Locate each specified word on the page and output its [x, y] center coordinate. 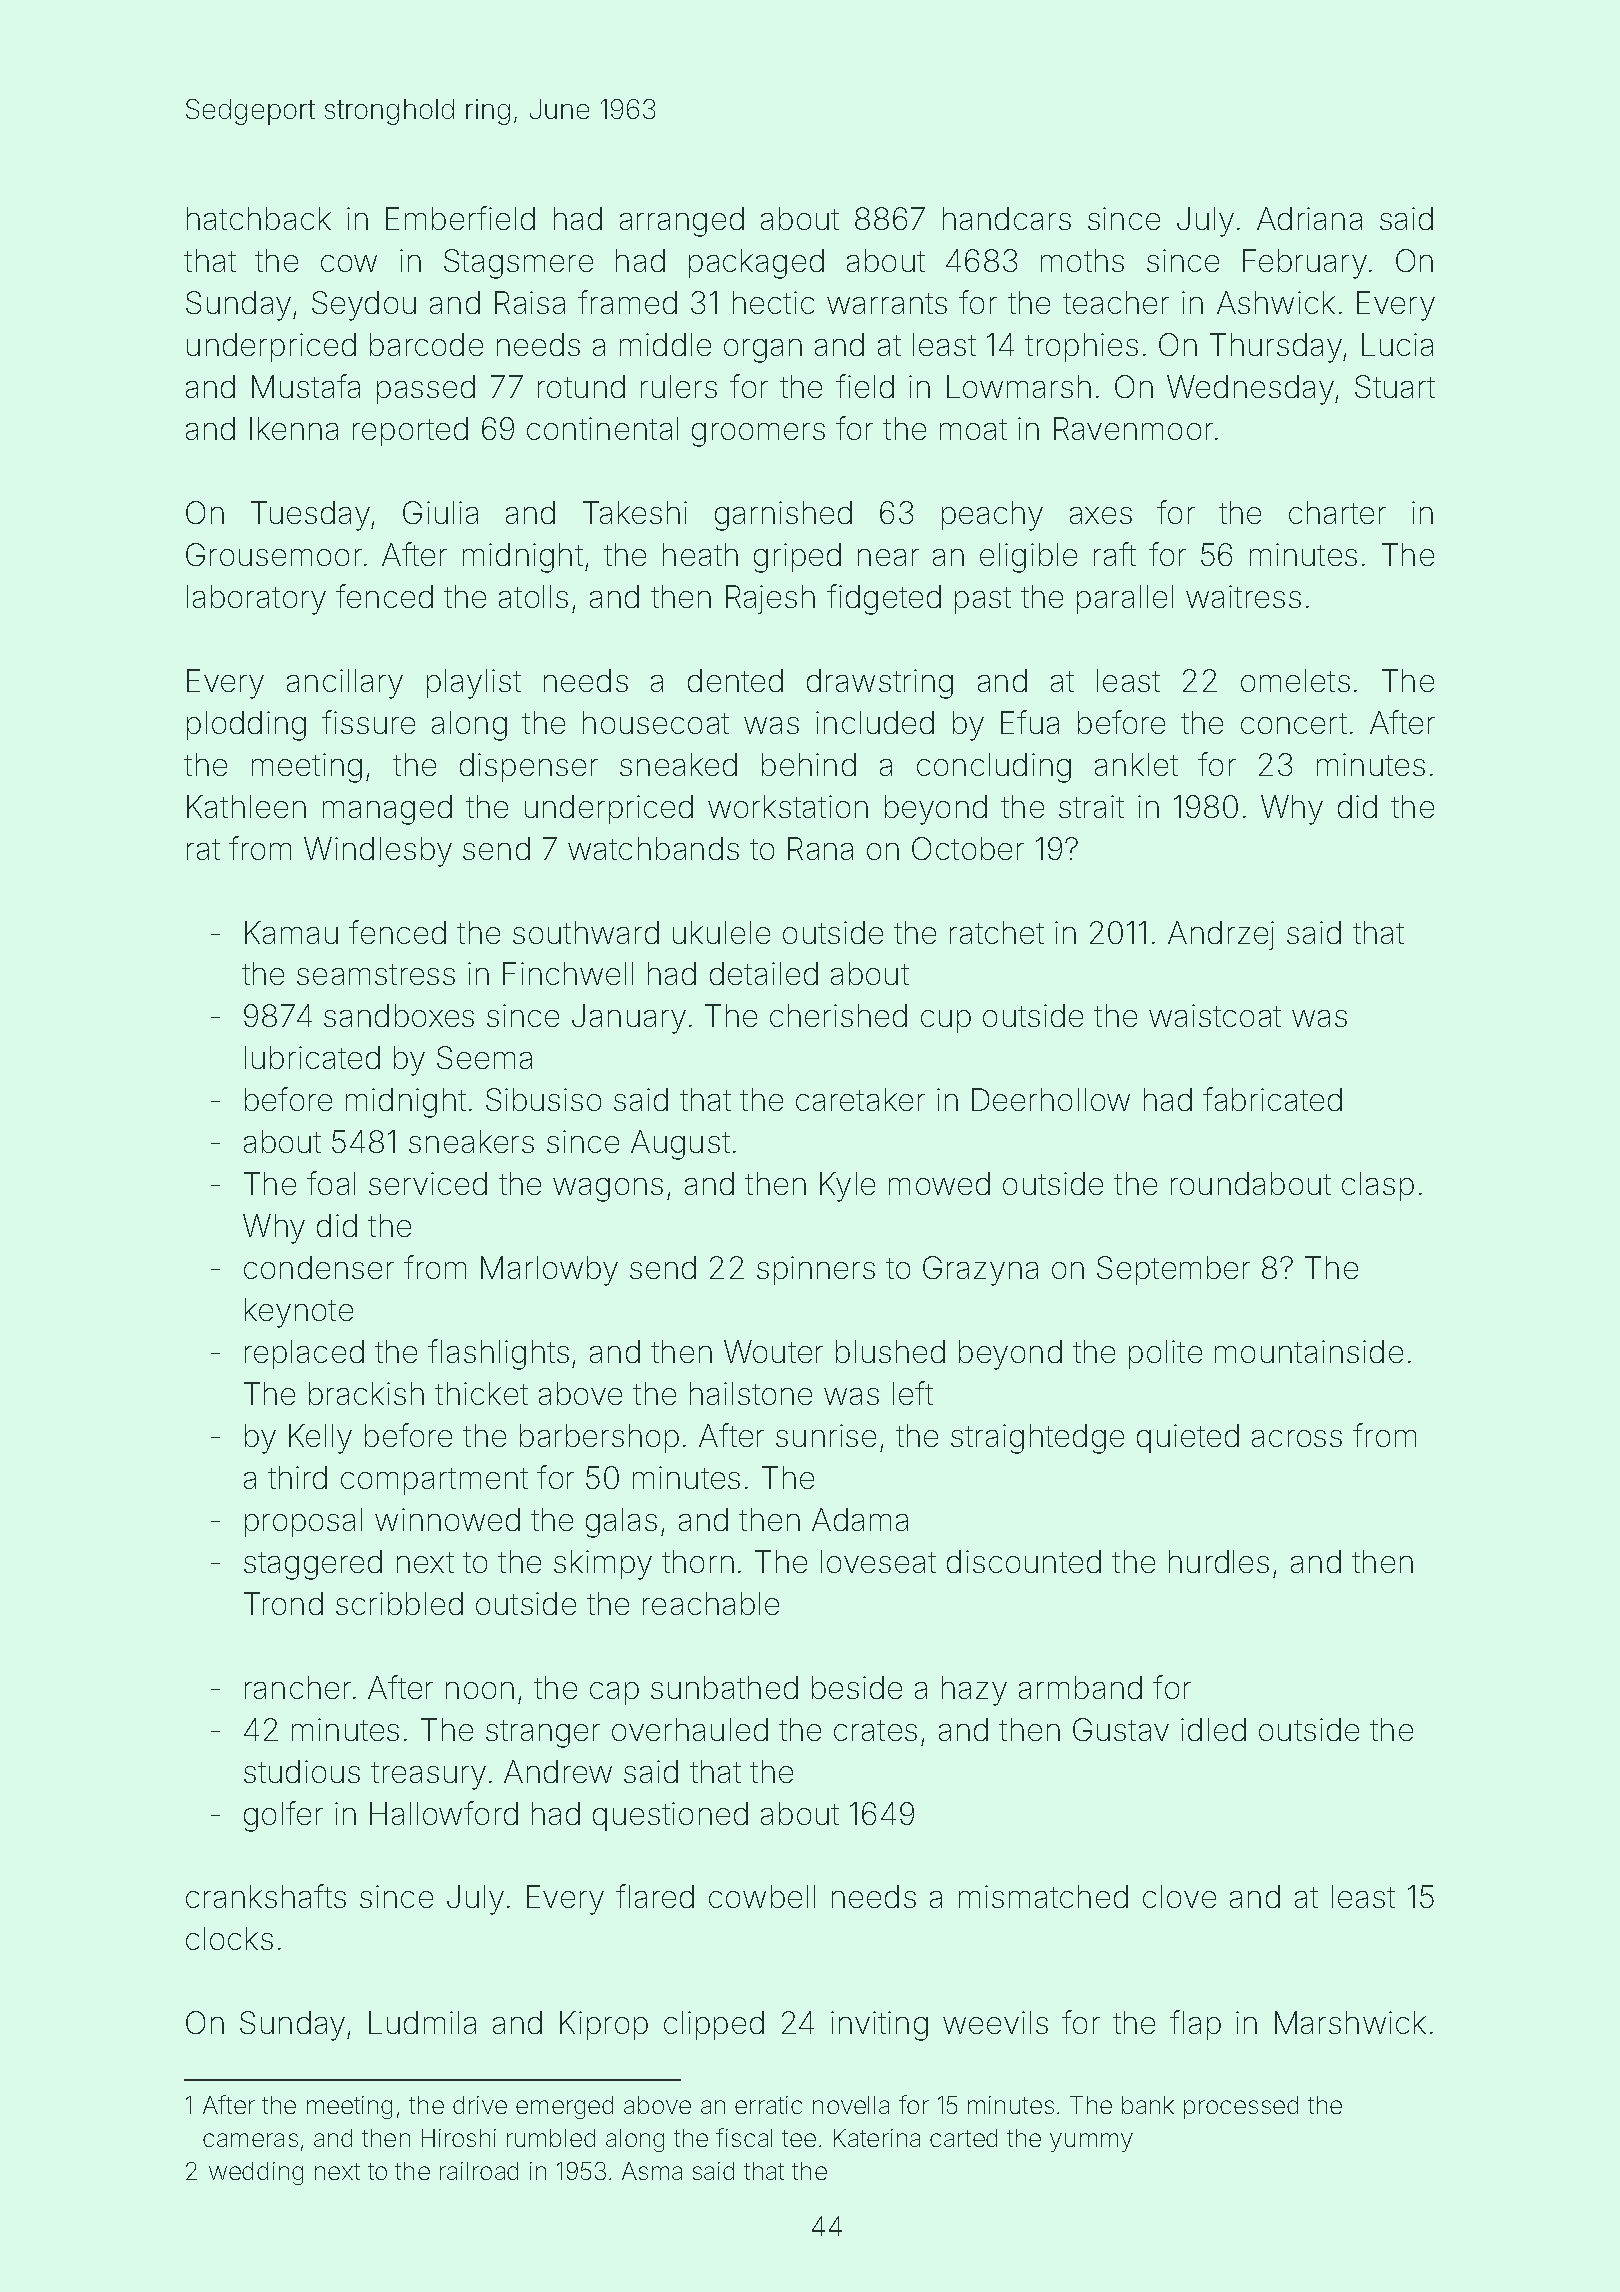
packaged [756, 264]
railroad [479, 2171]
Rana [820, 848]
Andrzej [1221, 935]
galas [621, 1523]
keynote [299, 1313]
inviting [879, 2026]
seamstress [376, 974]
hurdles [1219, 1561]
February [1305, 264]
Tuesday [310, 516]
